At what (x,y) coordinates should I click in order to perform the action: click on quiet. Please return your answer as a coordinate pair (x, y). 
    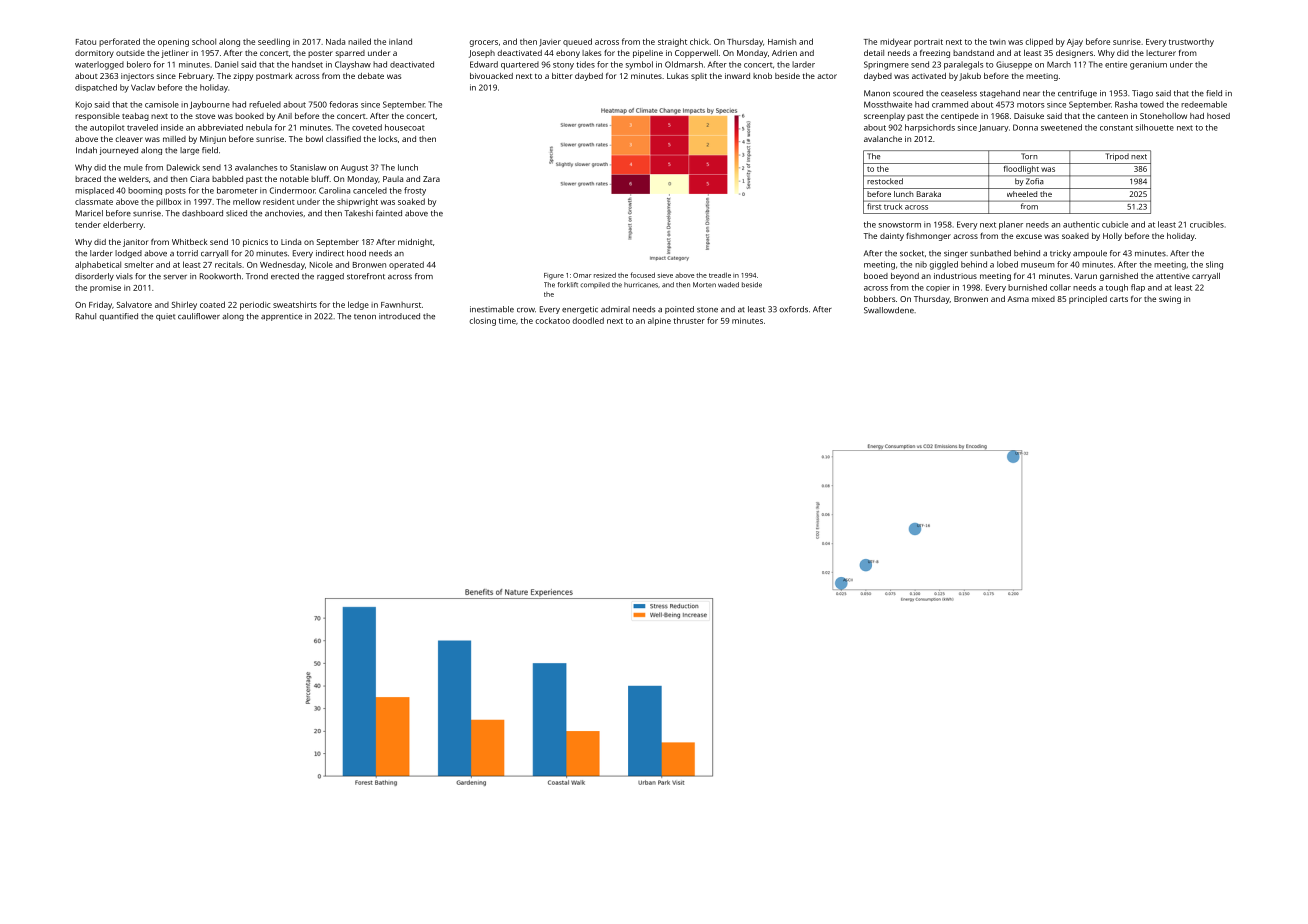
    Looking at the image, I should click on (165, 317).
